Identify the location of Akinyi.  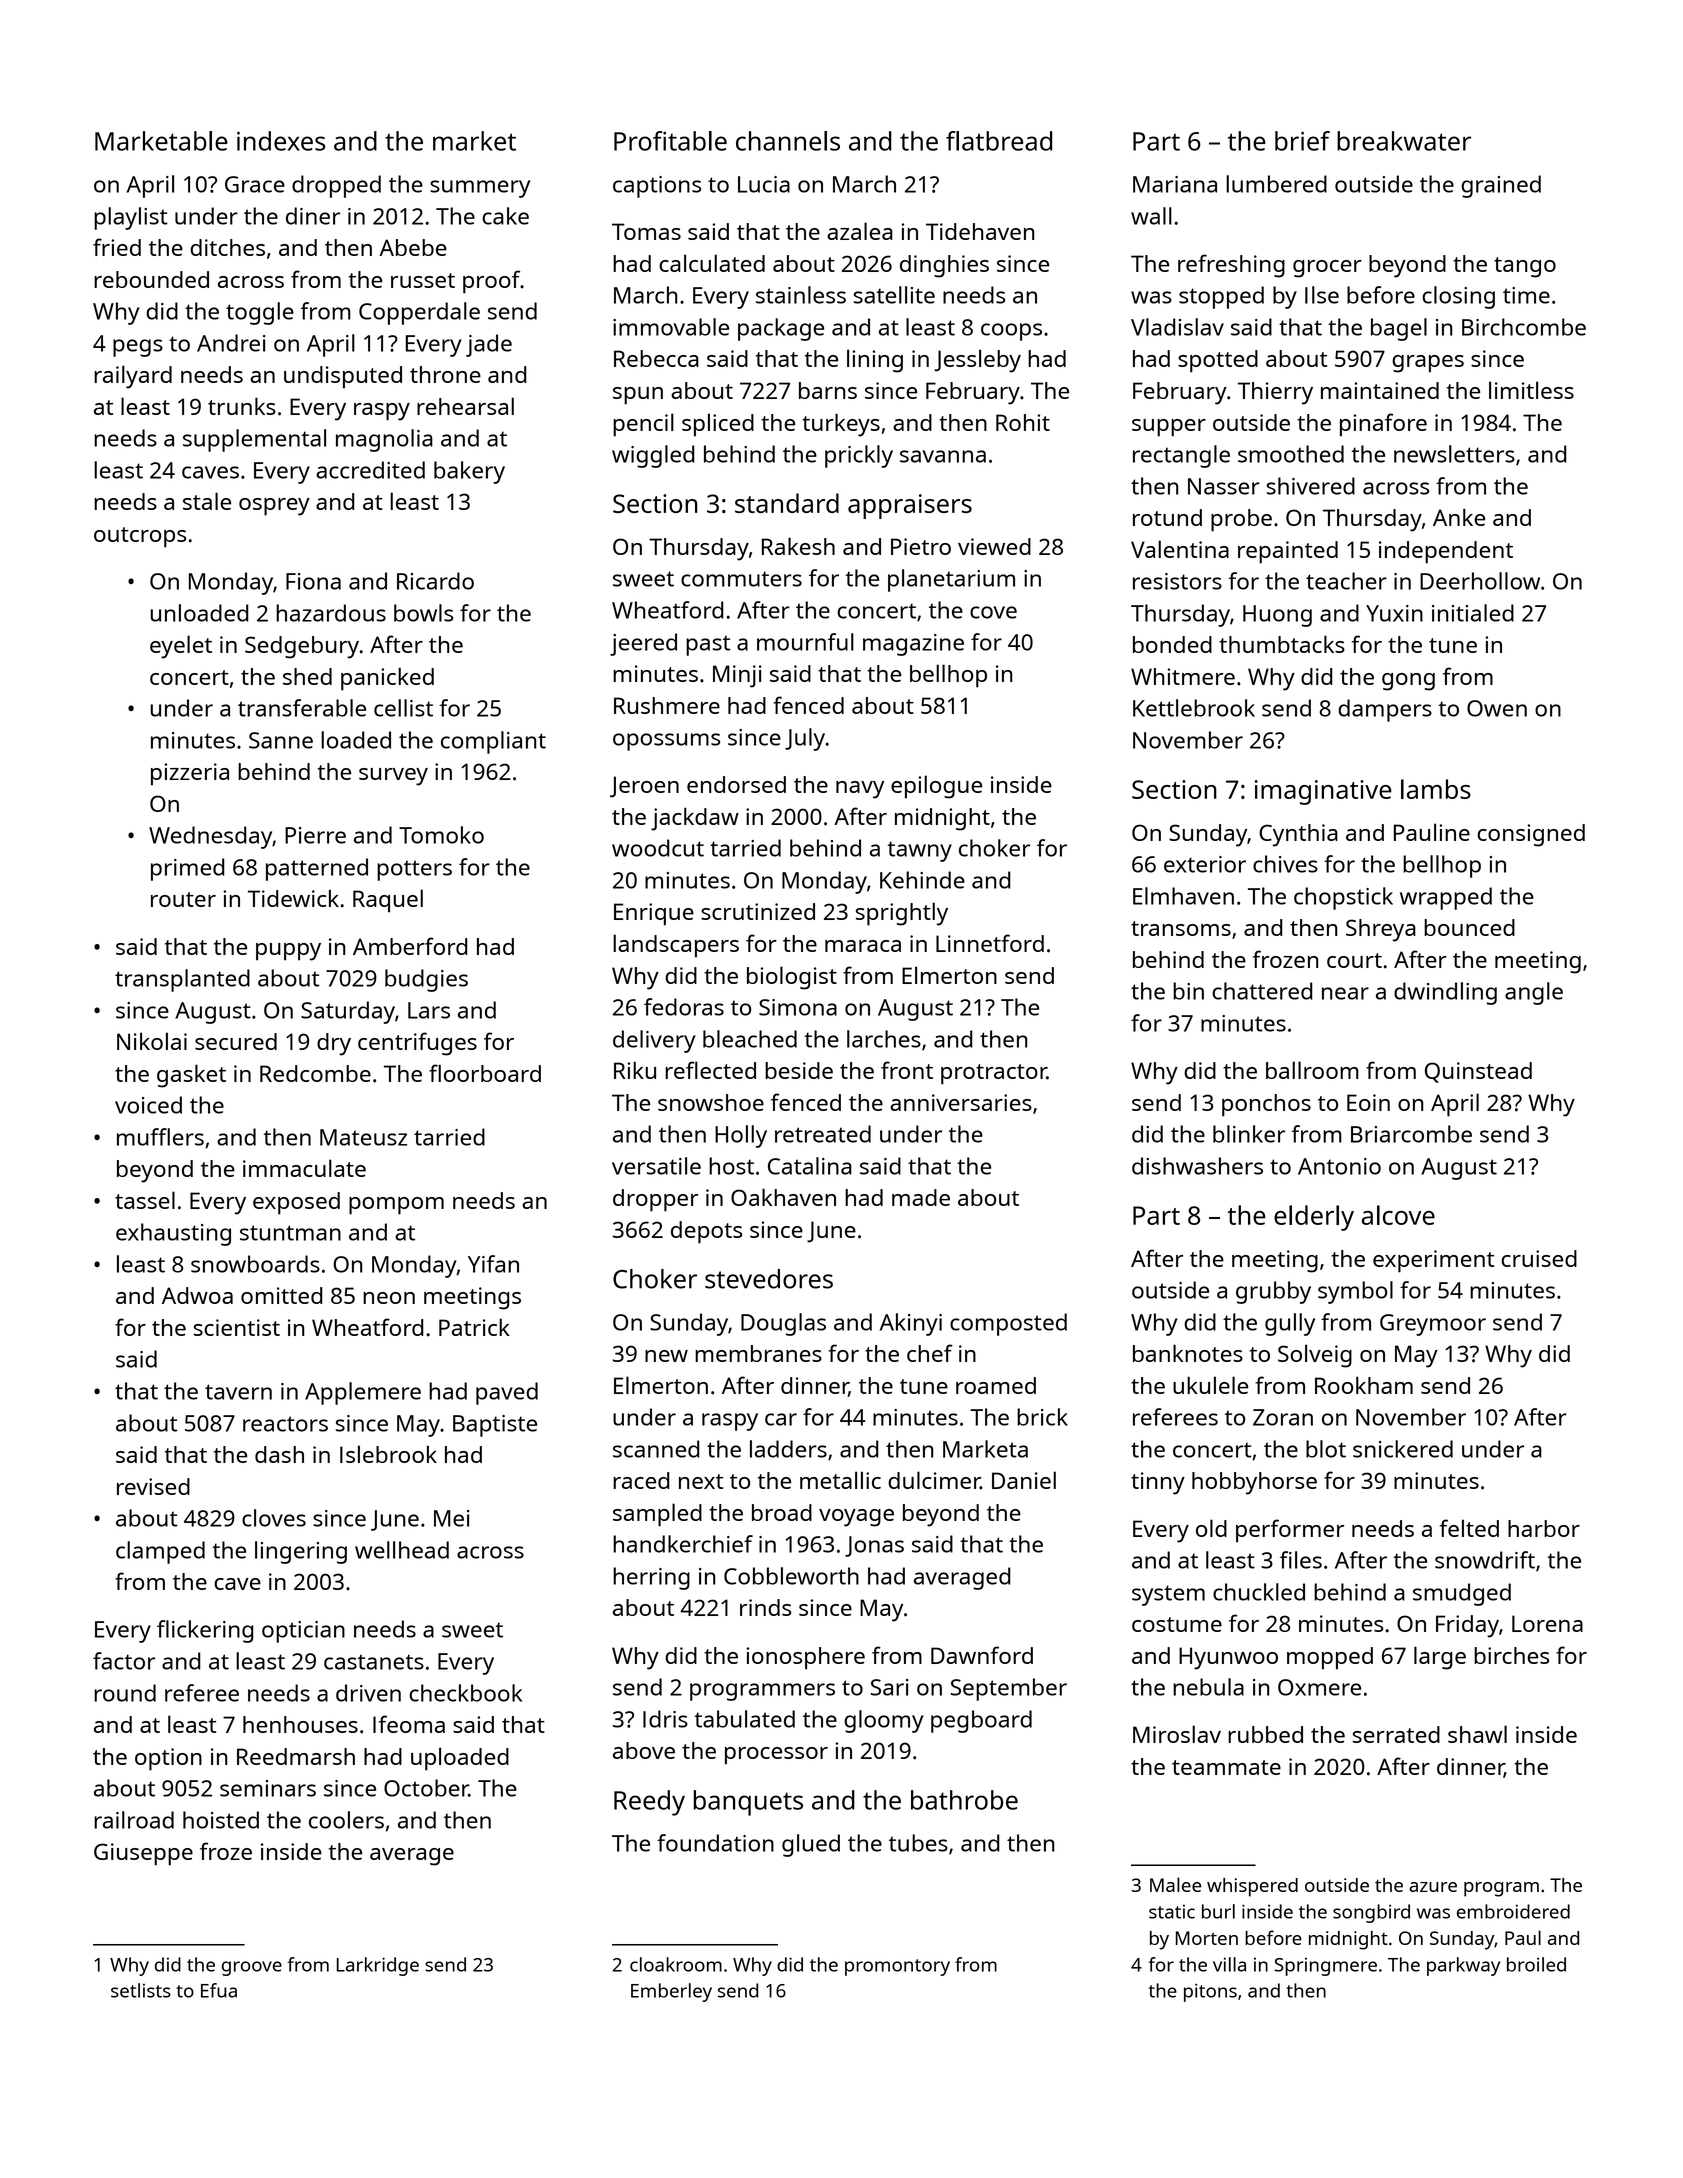
(911, 1324).
